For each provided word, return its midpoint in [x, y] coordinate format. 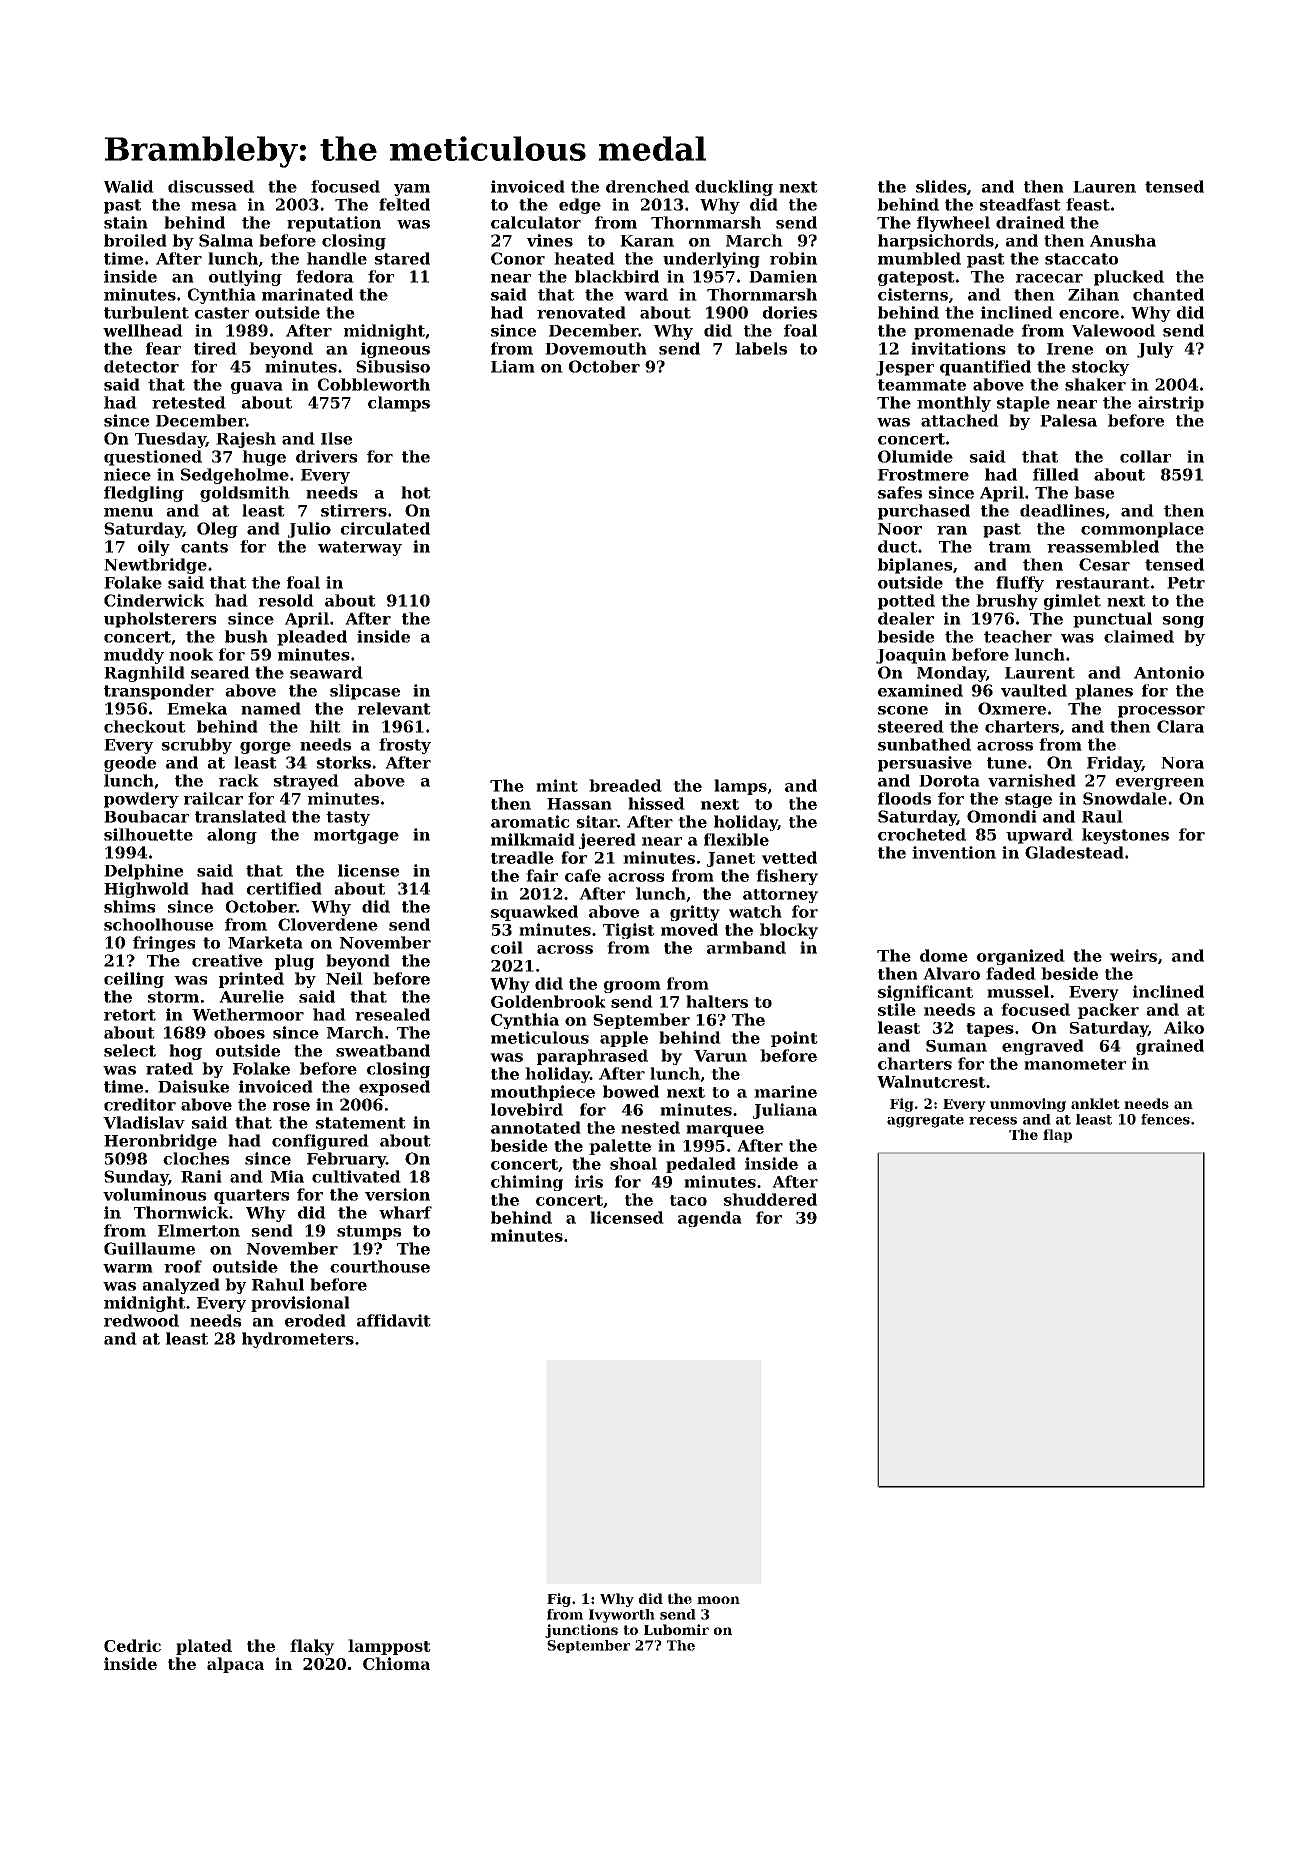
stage [1028, 800]
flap [1057, 1136]
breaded [625, 785]
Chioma [396, 1663]
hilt [325, 726]
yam [412, 190]
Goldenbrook [548, 1001]
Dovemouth [596, 348]
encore [1089, 314]
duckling [734, 188]
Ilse [336, 438]
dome [944, 955]
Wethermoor [248, 1014]
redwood [141, 1320]
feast [1088, 204]
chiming [527, 1183]
